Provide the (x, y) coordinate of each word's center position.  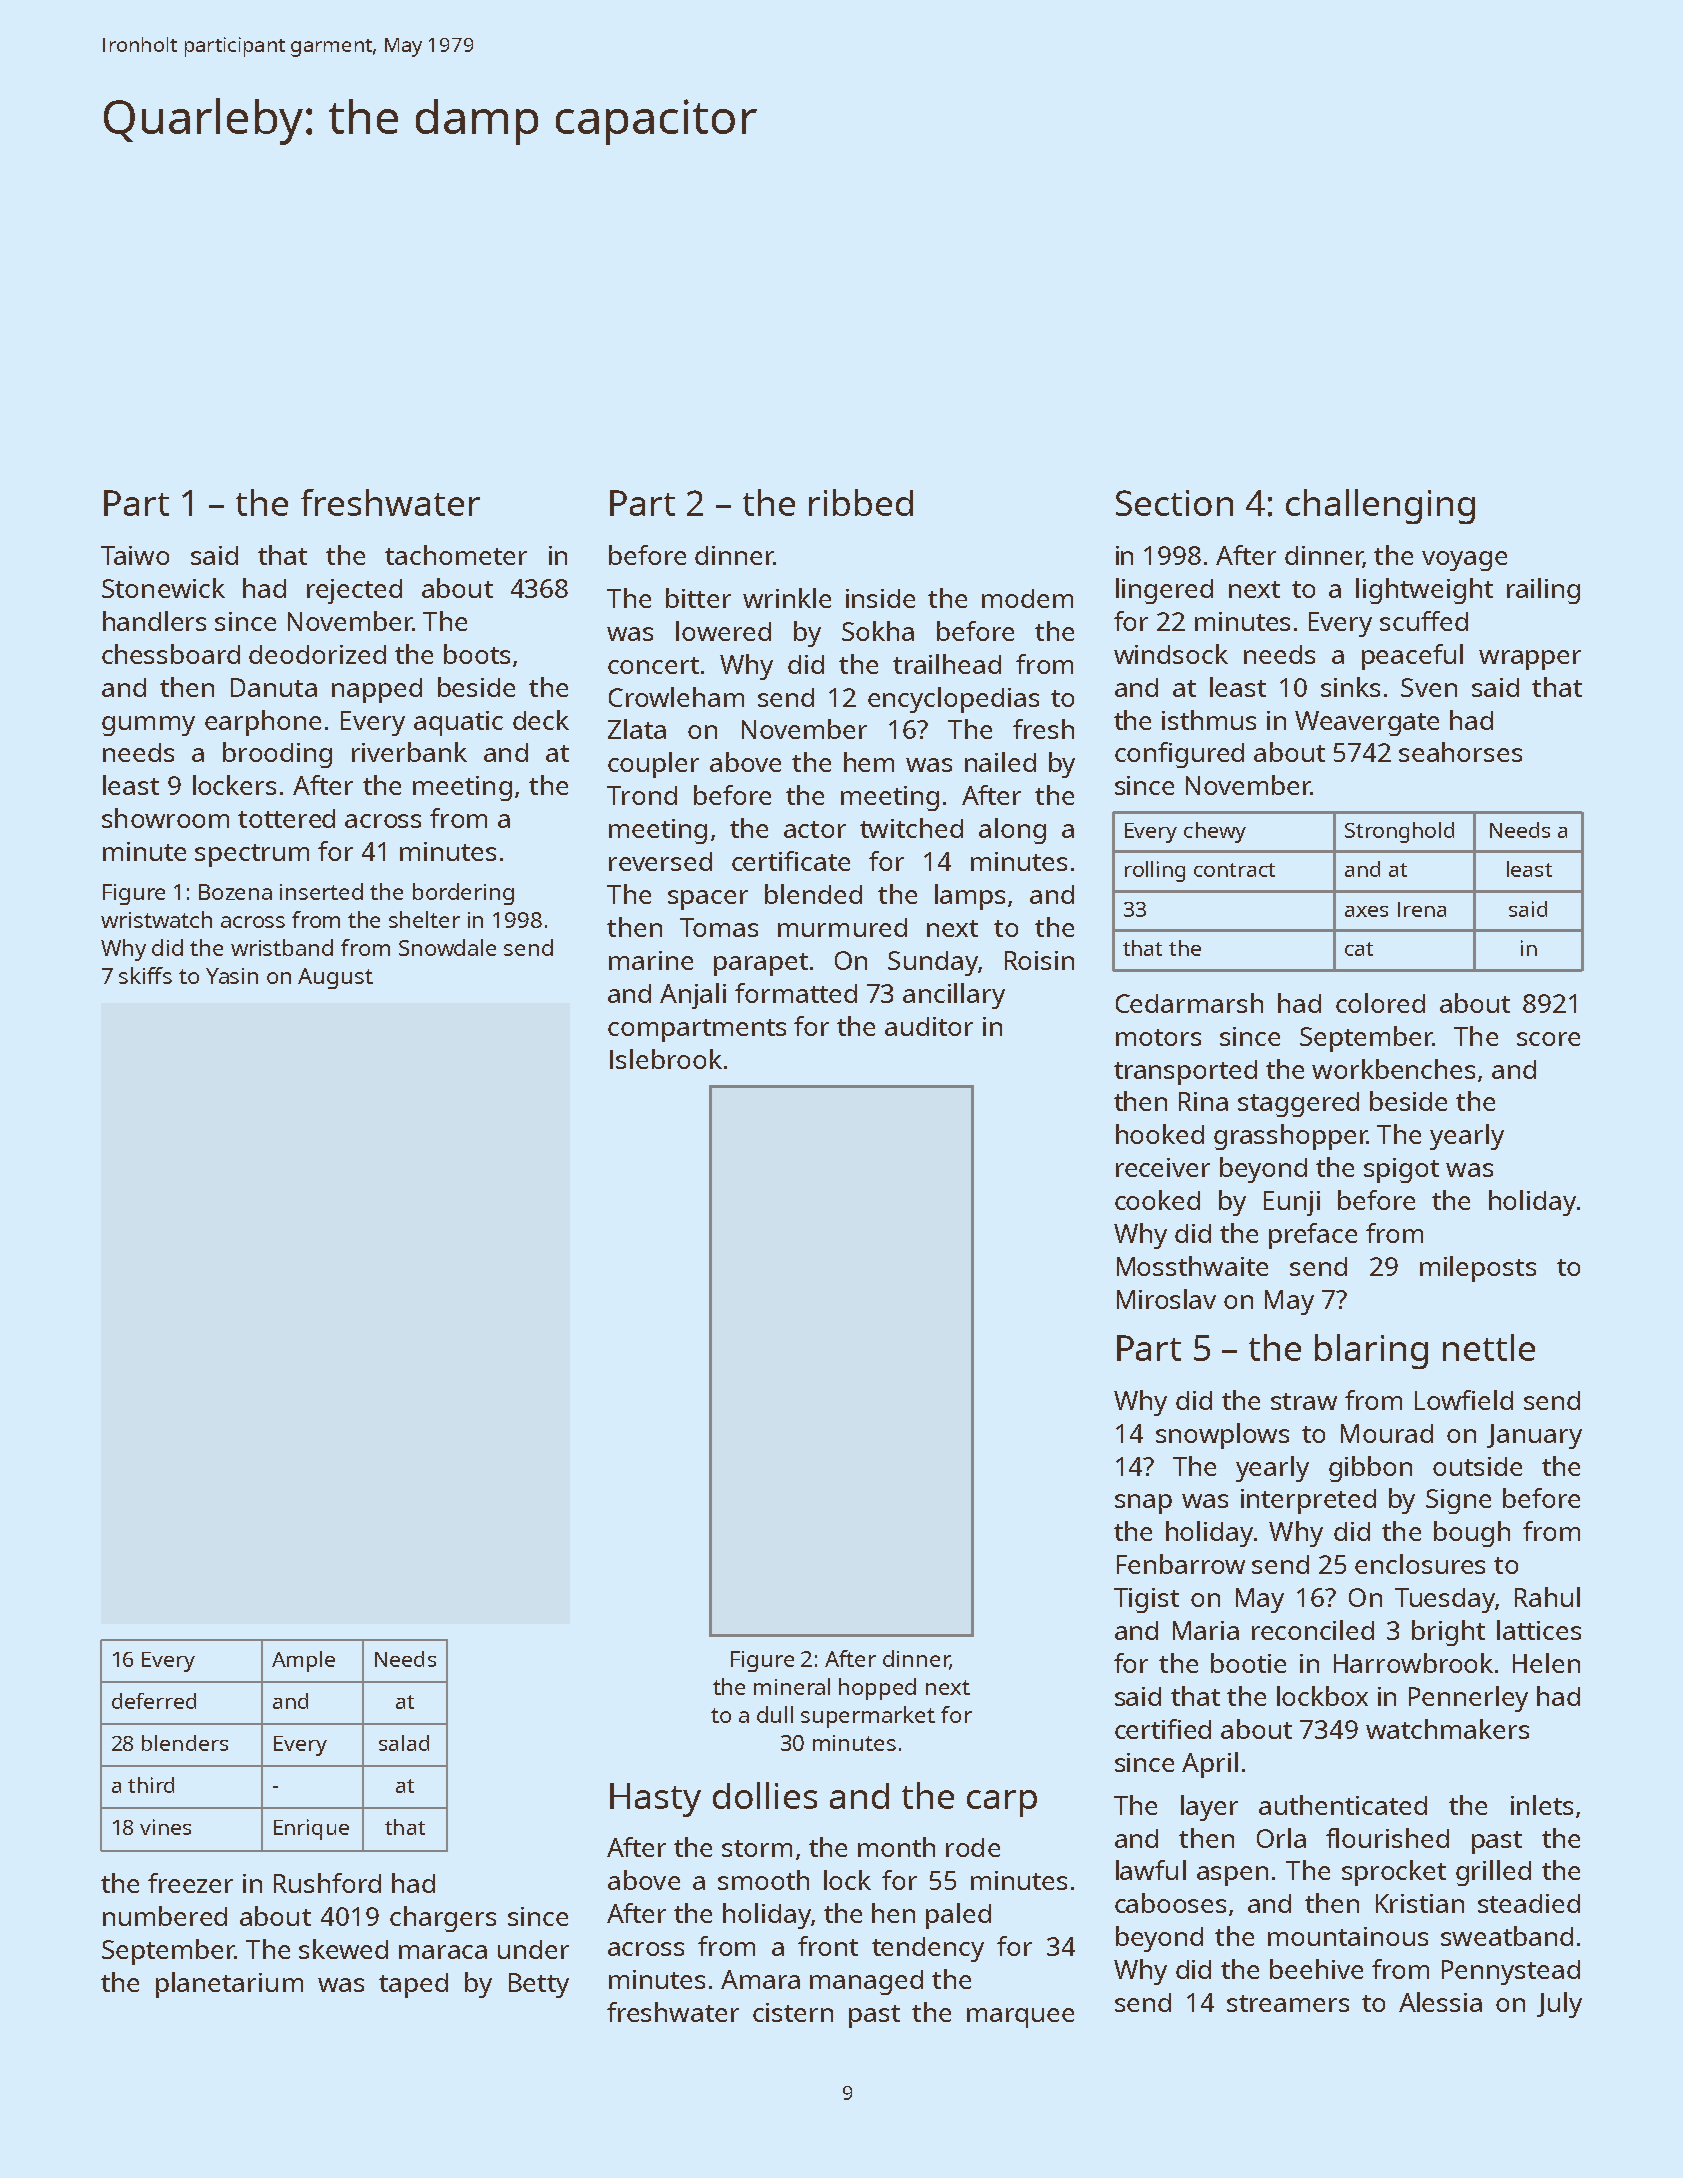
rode (973, 1847)
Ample (303, 1661)
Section (1174, 503)
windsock (1171, 654)
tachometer (456, 555)
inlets (1542, 1805)
